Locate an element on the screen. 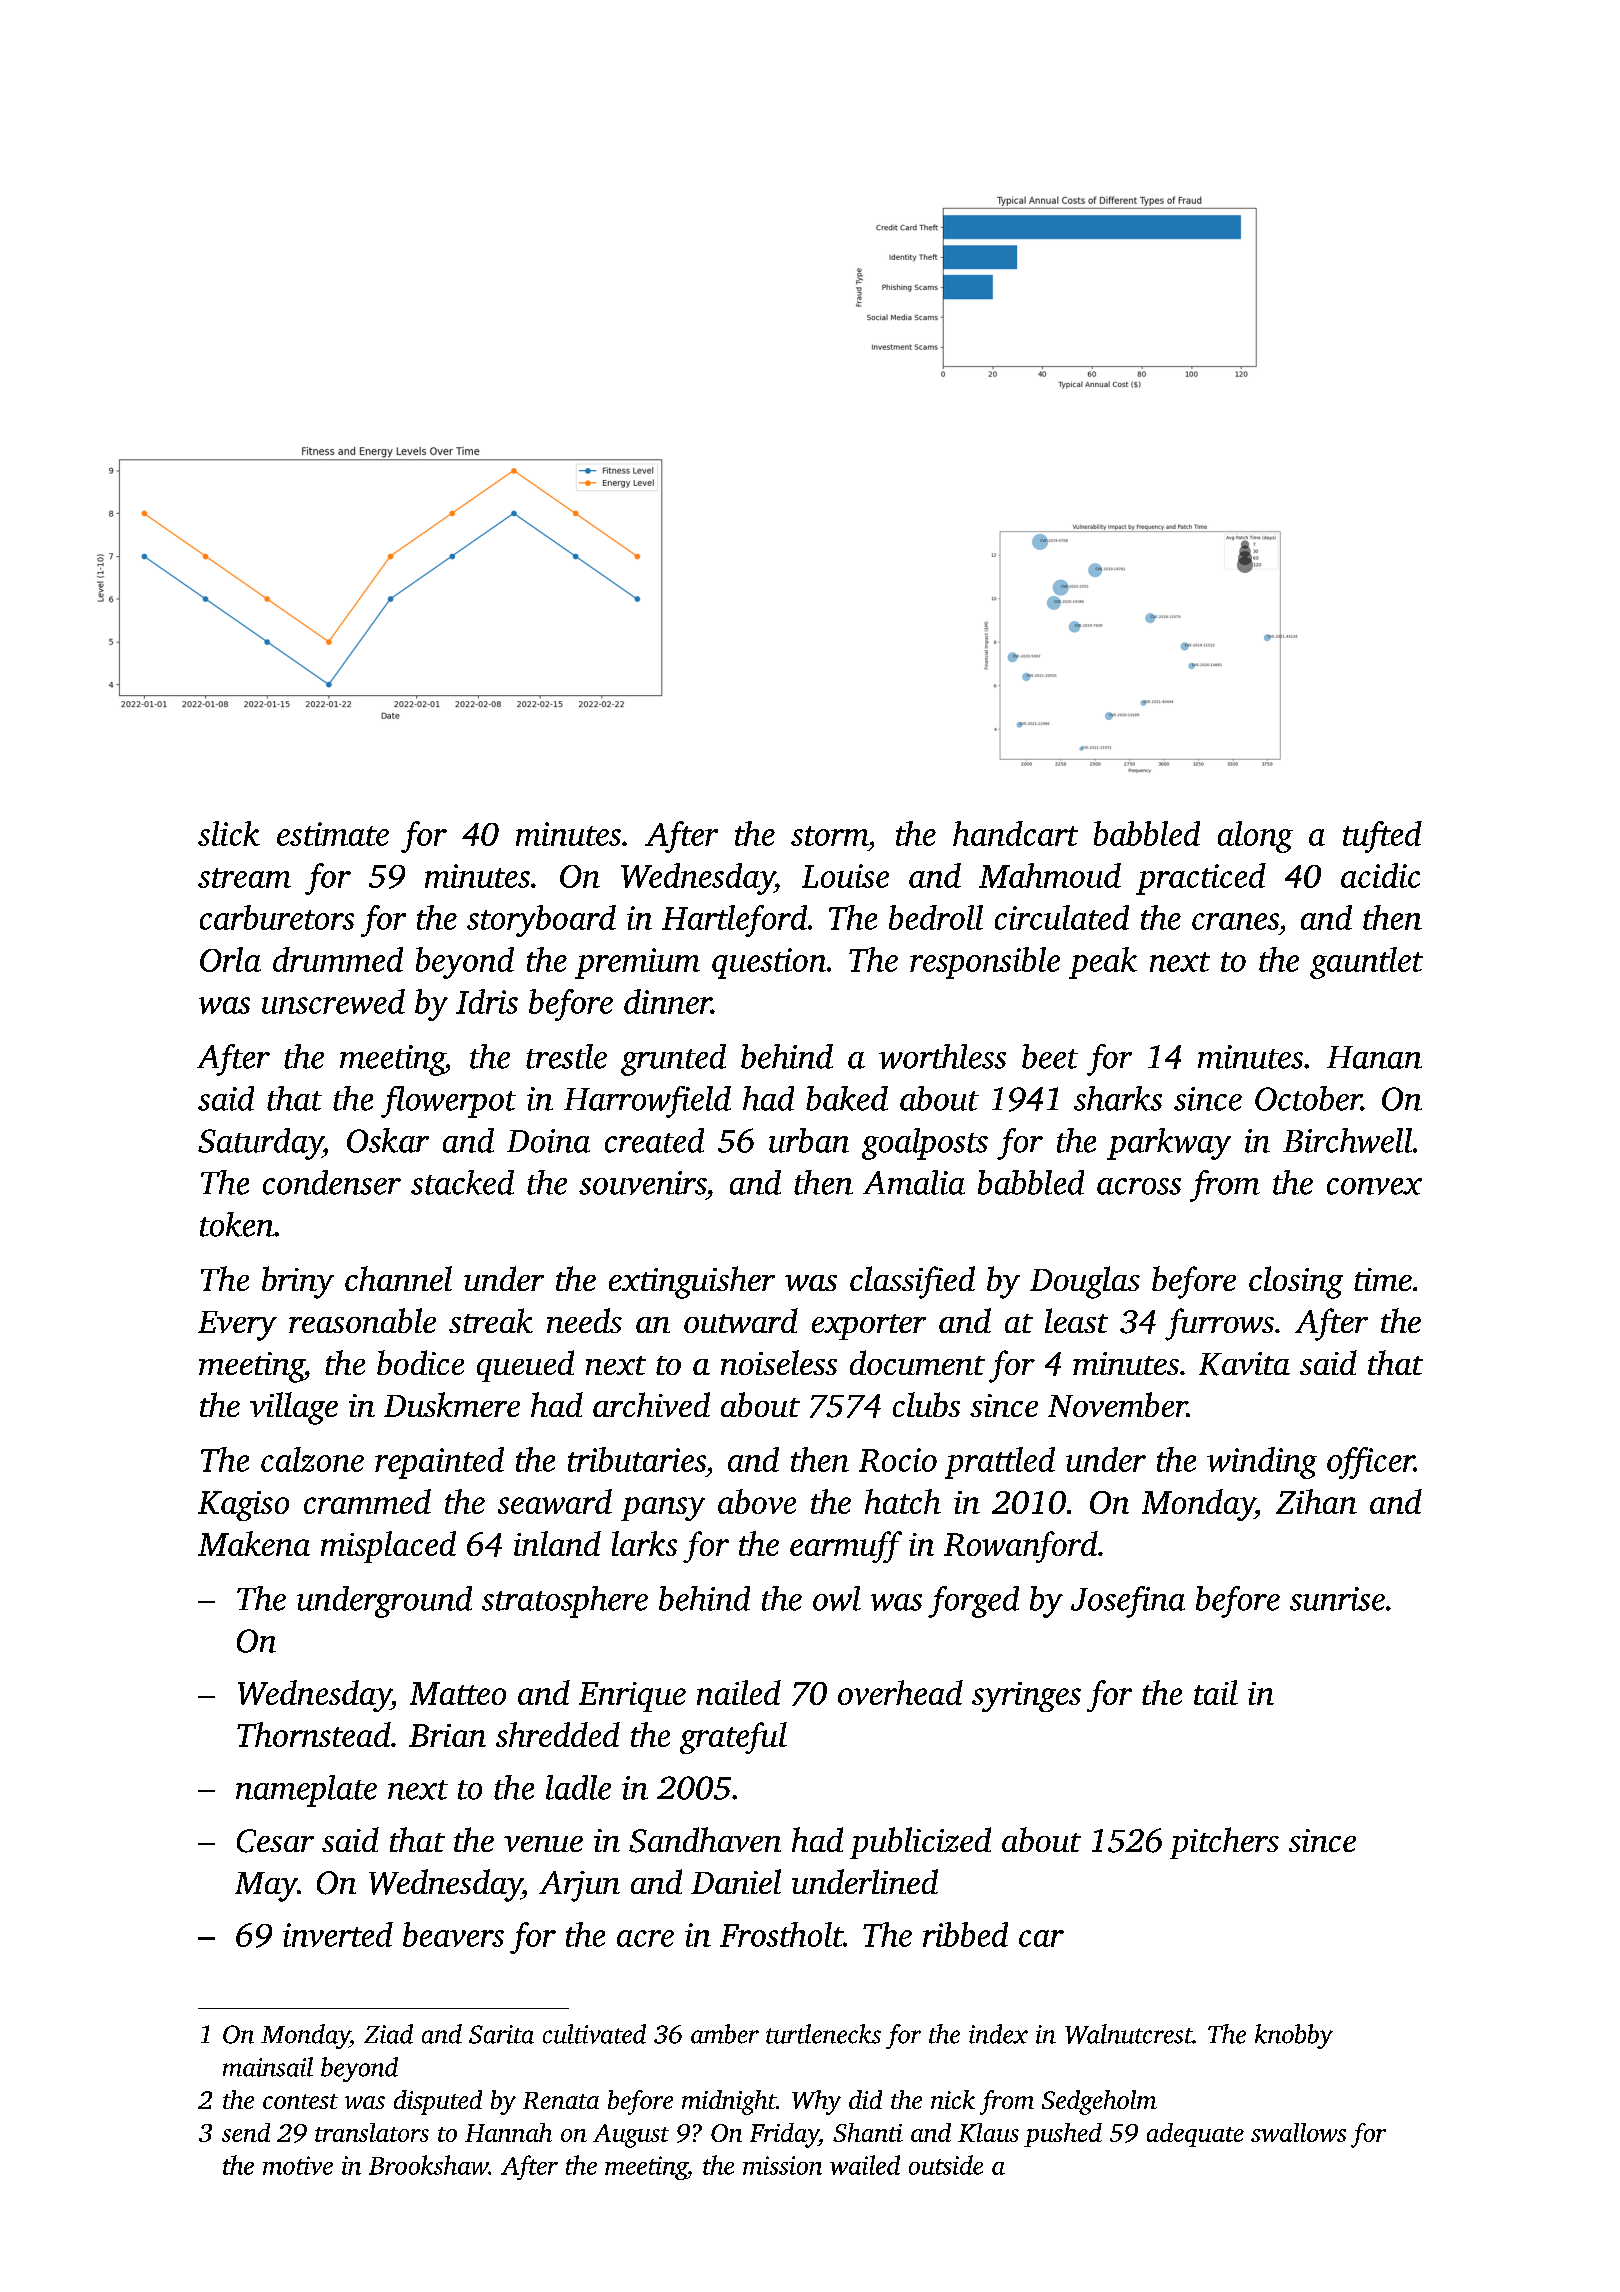 Image resolution: width=1620 pixels, height=2292 pixels. sunrise is located at coordinates (1337, 1599).
